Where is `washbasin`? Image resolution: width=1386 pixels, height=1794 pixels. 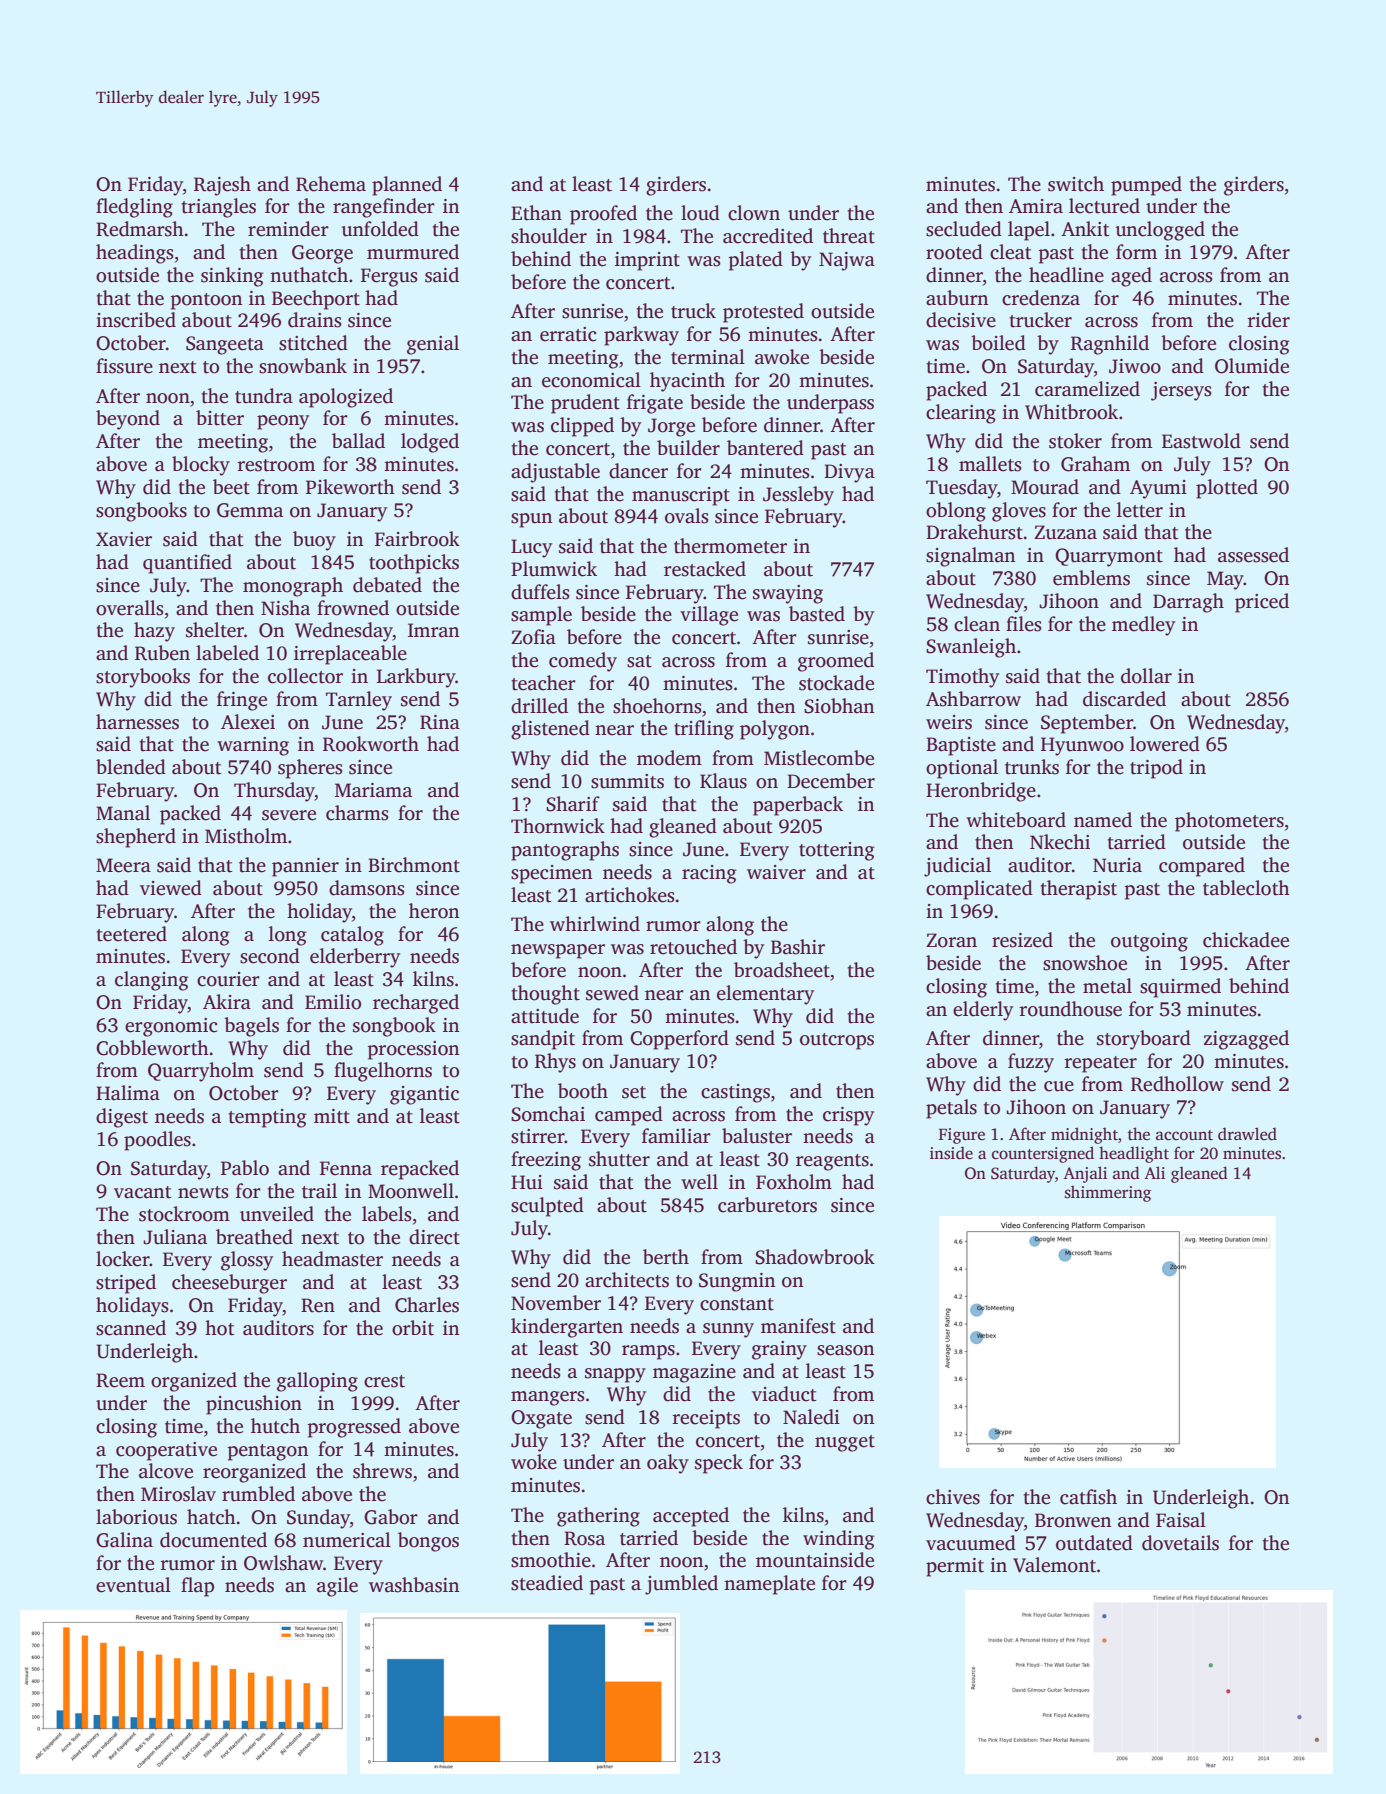
washbasin is located at coordinates (414, 1585).
